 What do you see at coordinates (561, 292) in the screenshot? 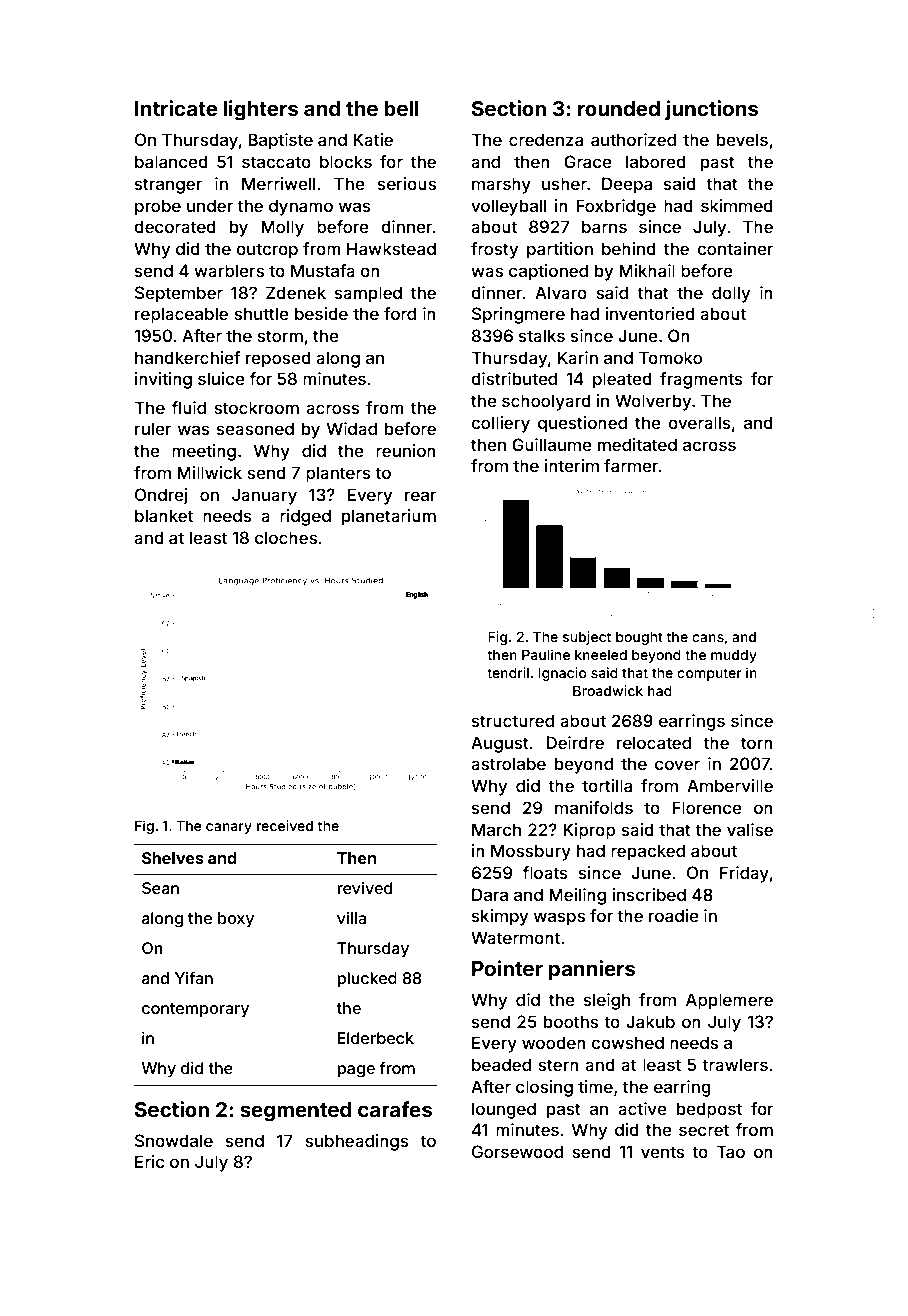
I see `Alvaro` at bounding box center [561, 292].
